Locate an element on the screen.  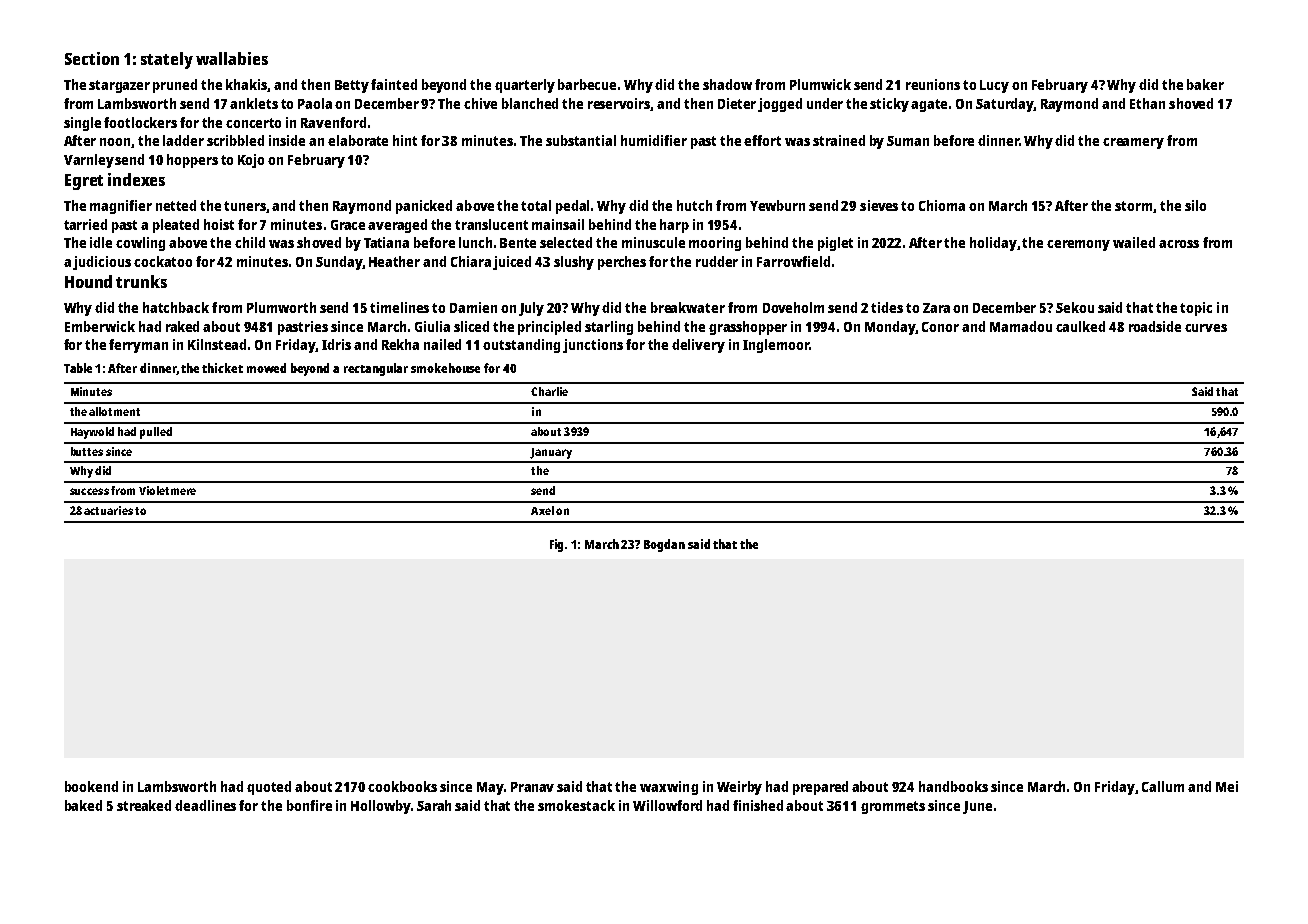
mainsail is located at coordinates (558, 224).
